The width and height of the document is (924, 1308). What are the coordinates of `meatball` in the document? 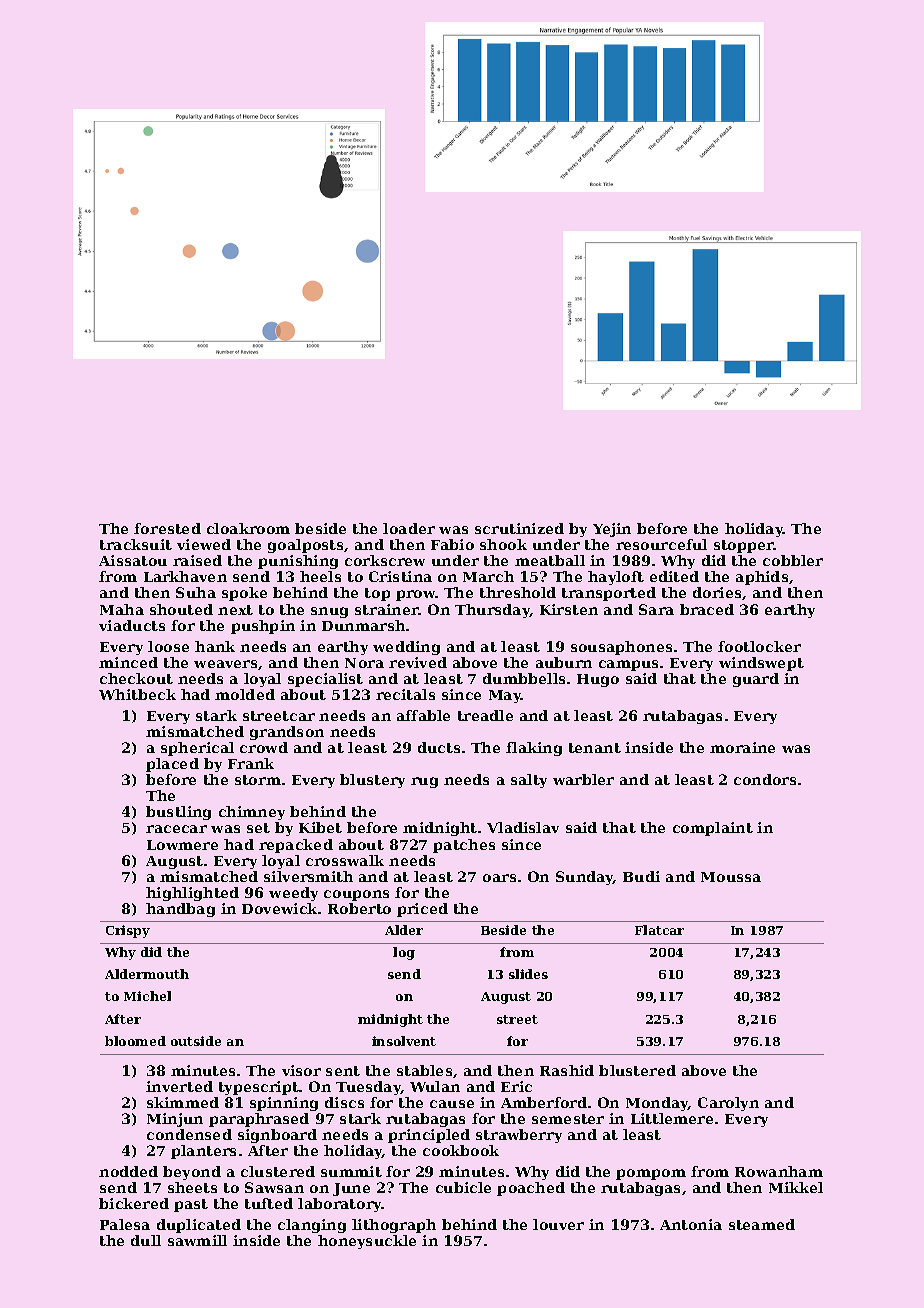 It's located at (550, 560).
